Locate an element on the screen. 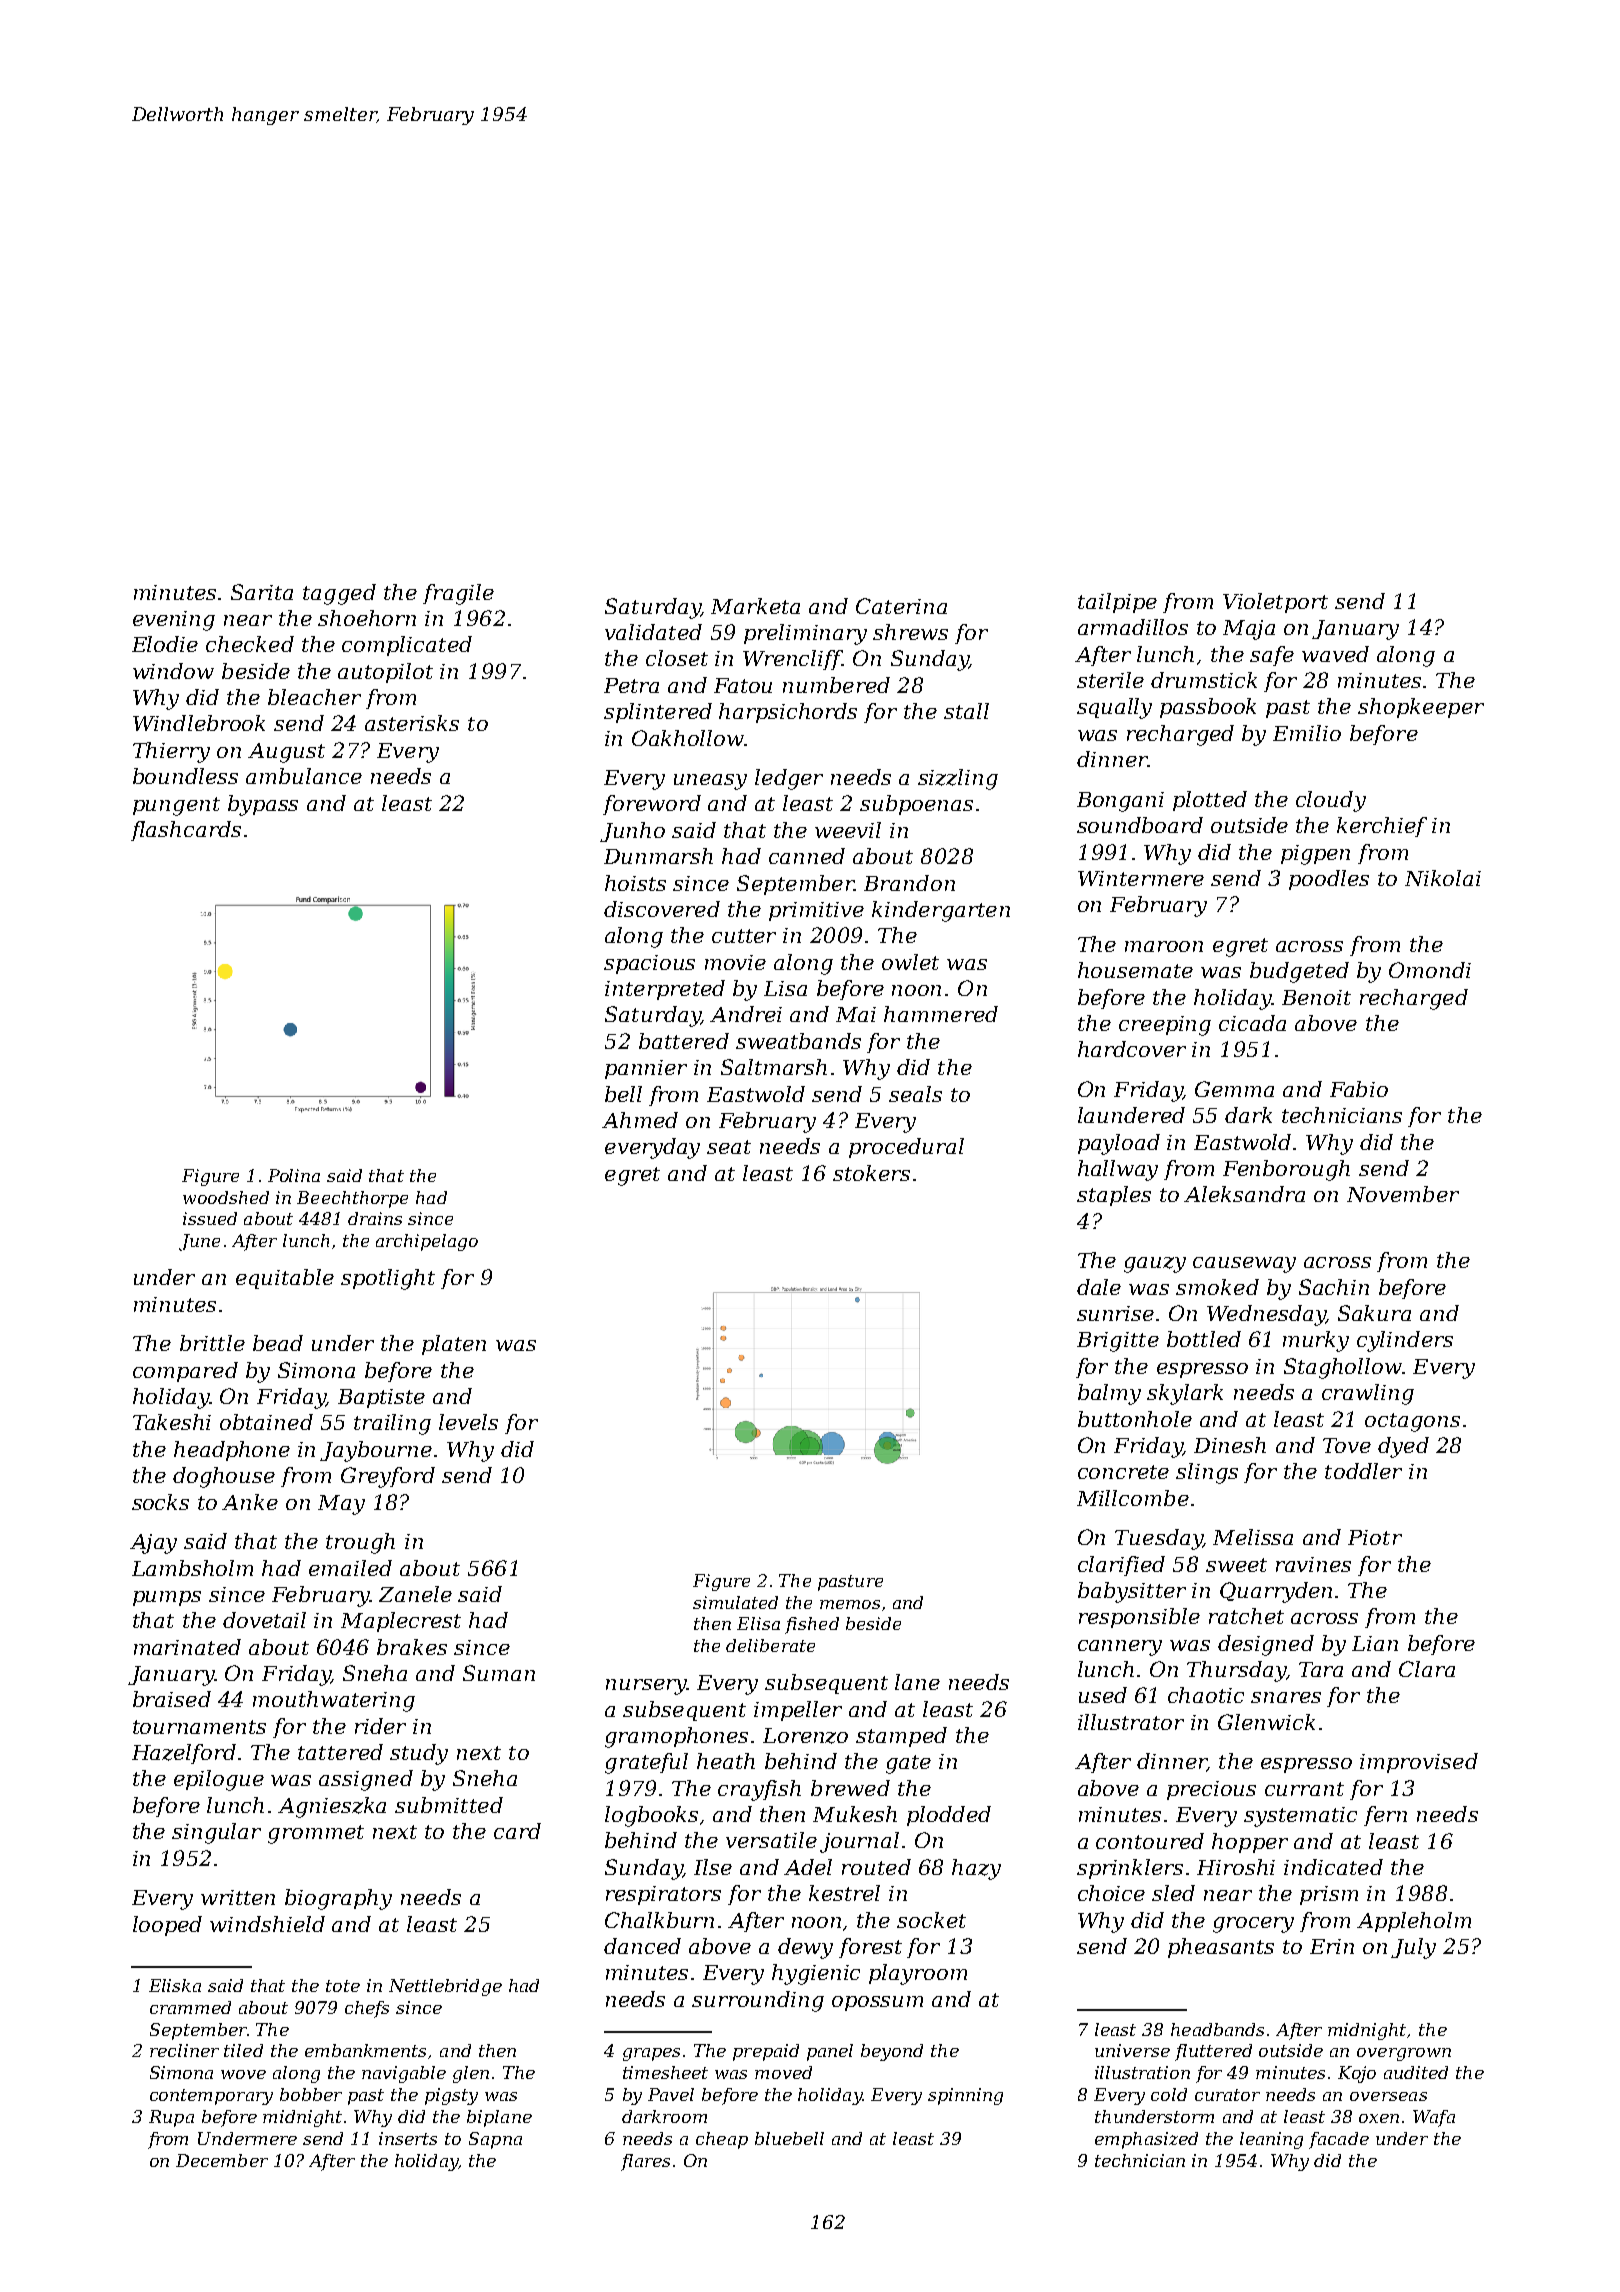 This screenshot has width=1620, height=2292. spinning is located at coordinates (965, 2096).
